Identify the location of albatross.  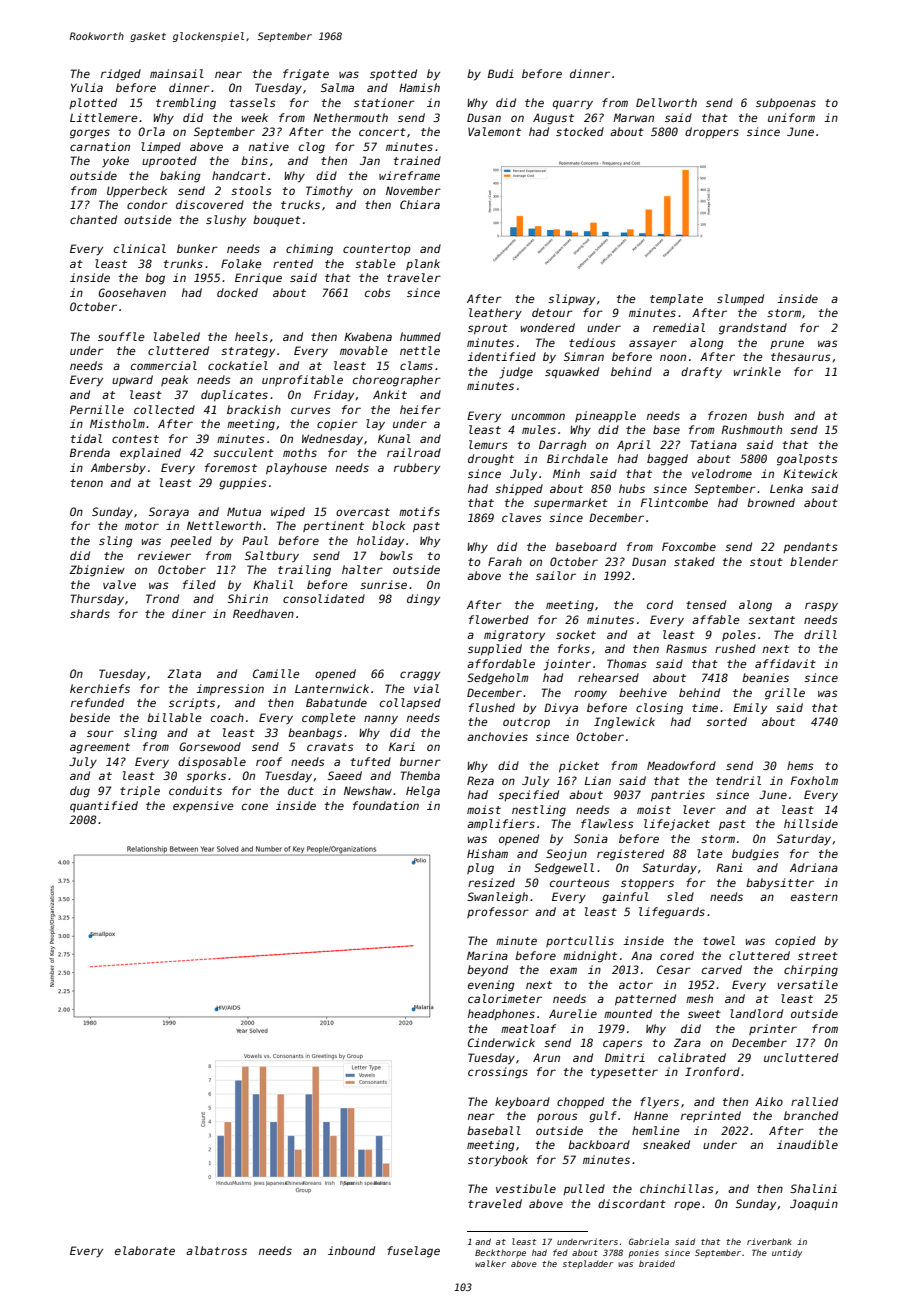
(216, 1250).
